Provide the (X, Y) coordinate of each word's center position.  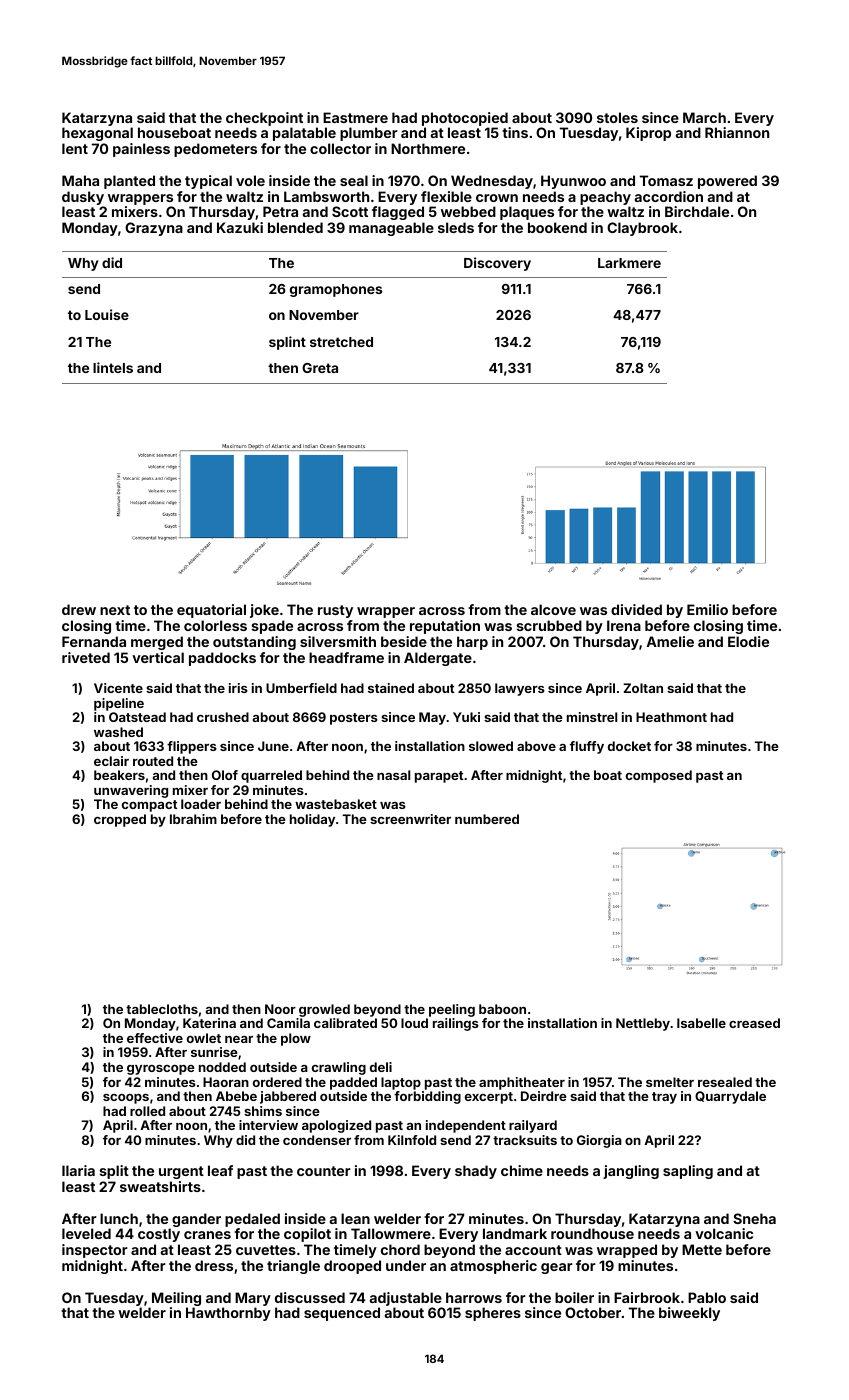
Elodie (748, 641)
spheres (493, 1314)
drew (79, 609)
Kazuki (240, 227)
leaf (220, 1170)
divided (636, 609)
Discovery (497, 264)
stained (391, 688)
